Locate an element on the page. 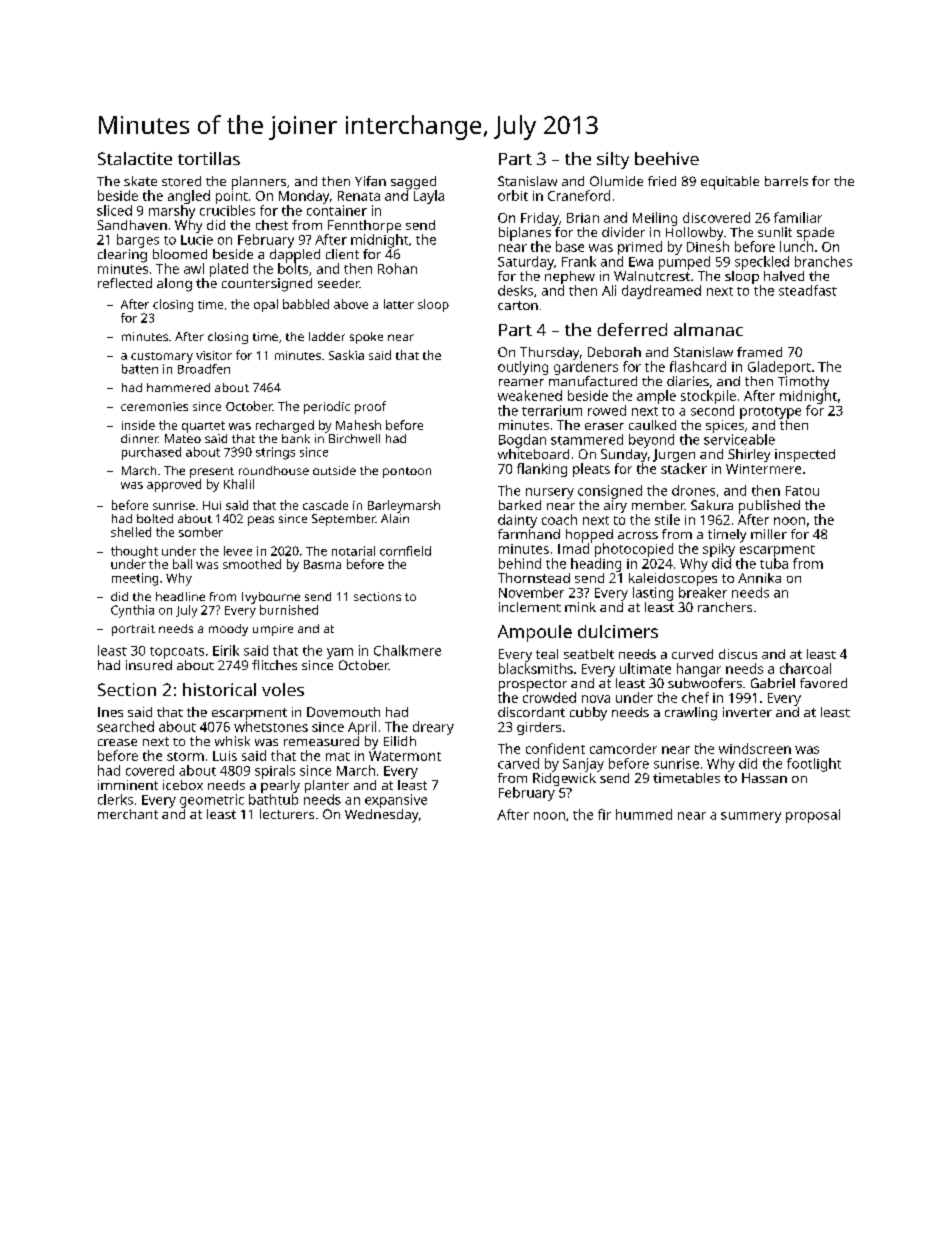 This document has height=1233, width=952. barrels is located at coordinates (786, 181).
